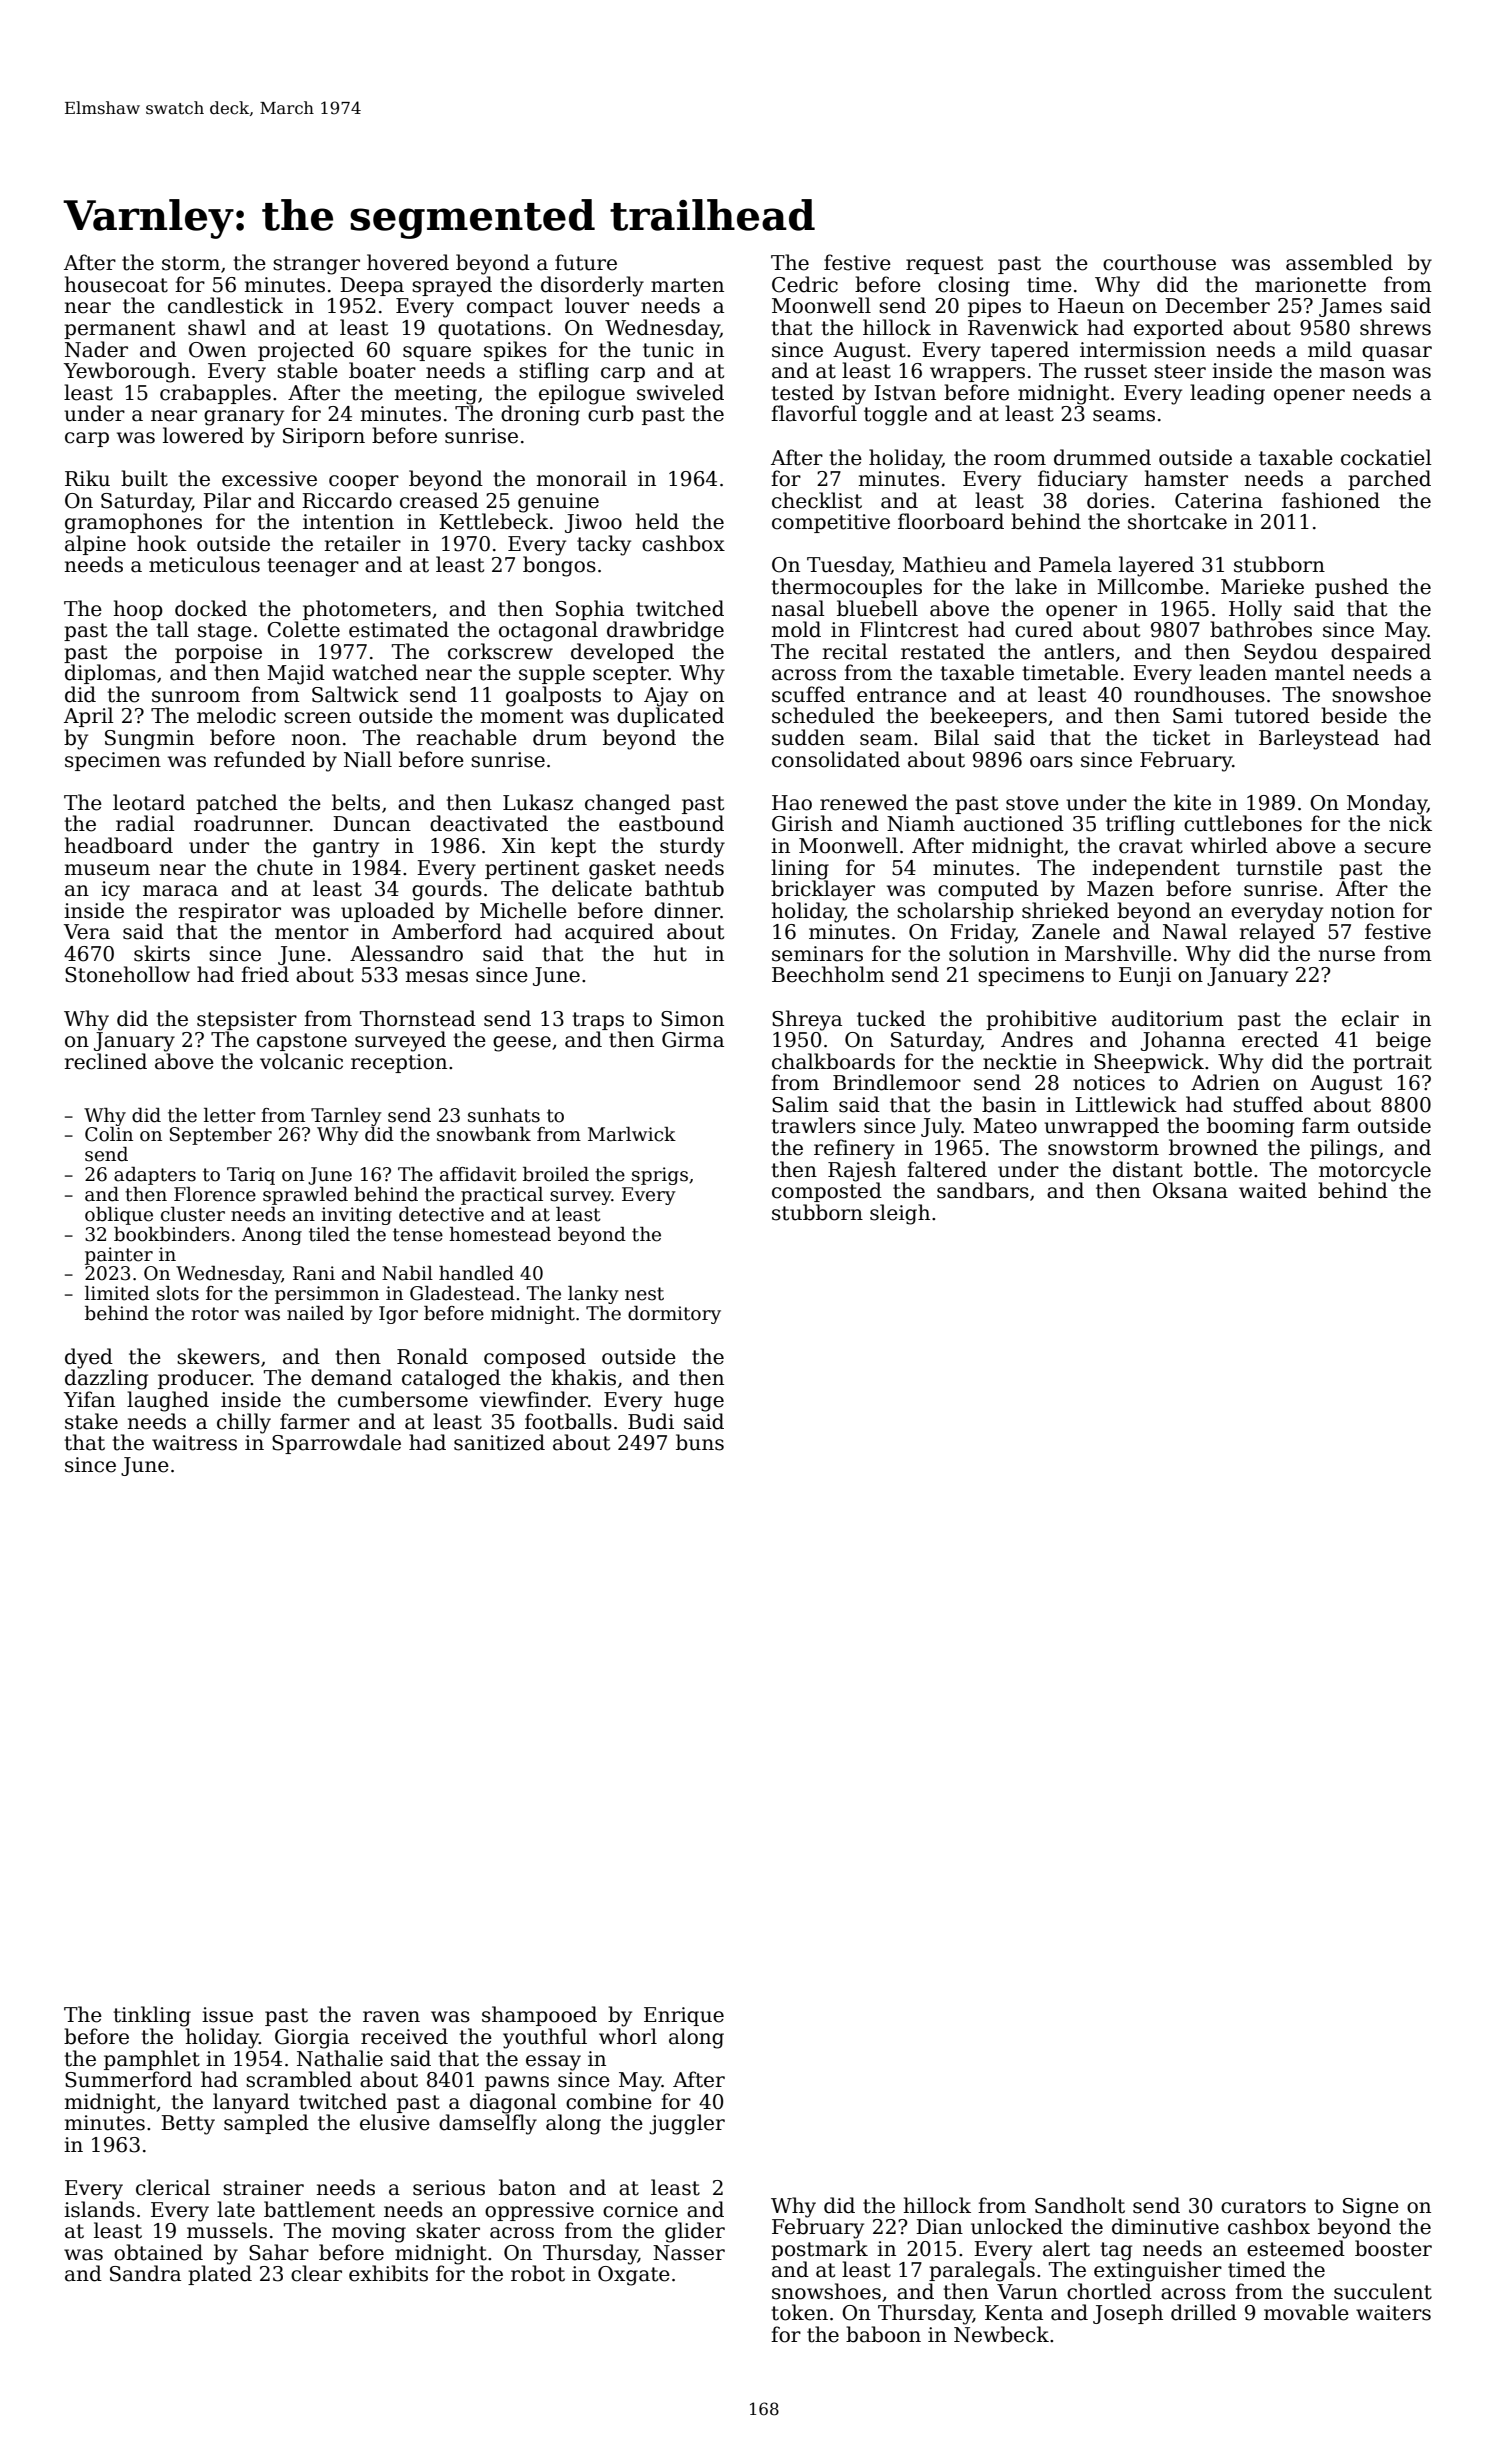 The height and width of the screenshot is (2464, 1496). I want to click on geese, so click(522, 1044).
